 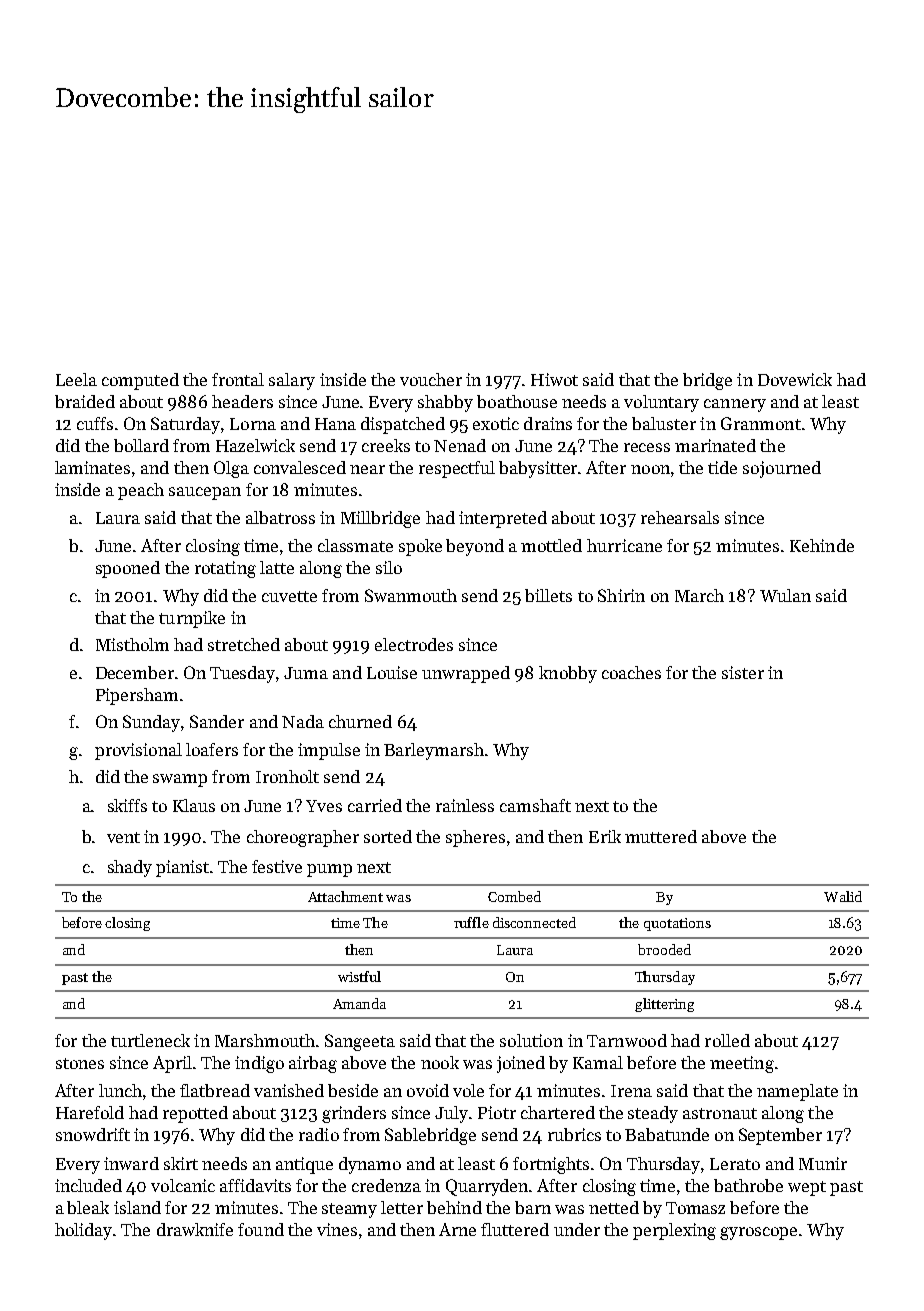 I want to click on salary, so click(x=292, y=381).
